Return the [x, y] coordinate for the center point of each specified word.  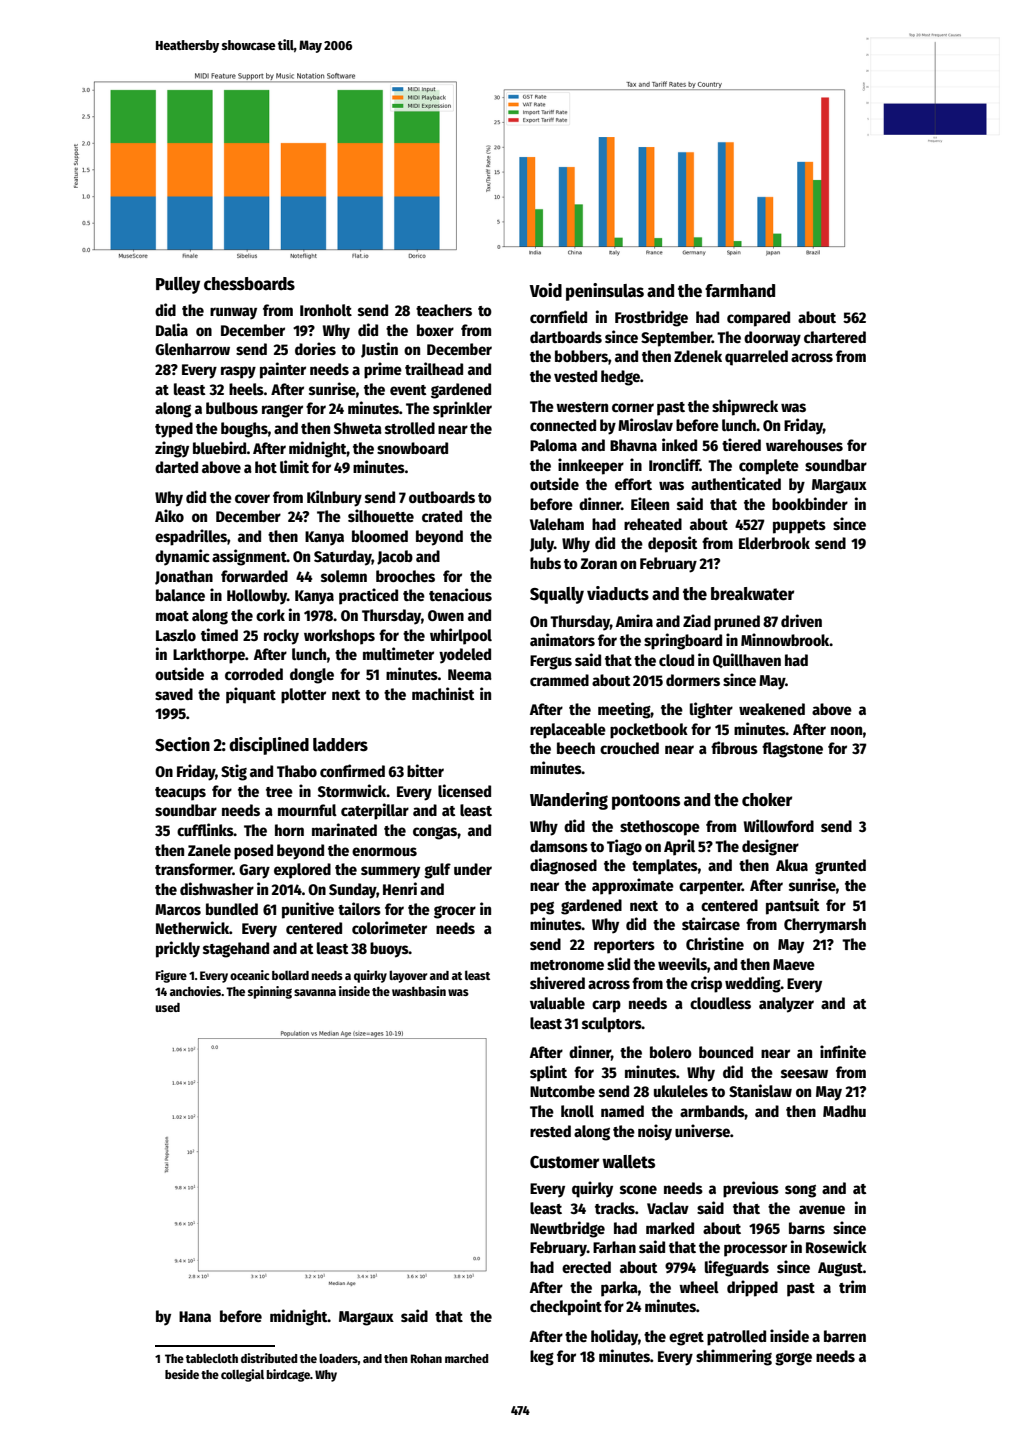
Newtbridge [567, 1229]
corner [633, 407]
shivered [557, 982]
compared [758, 319]
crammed [559, 680]
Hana [195, 1316]
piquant [251, 695]
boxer [435, 330]
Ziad [697, 620]
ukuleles [681, 1091]
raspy [238, 372]
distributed [269, 1358]
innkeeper [591, 466]
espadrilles [191, 537]
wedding [753, 984]
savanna [315, 992]
